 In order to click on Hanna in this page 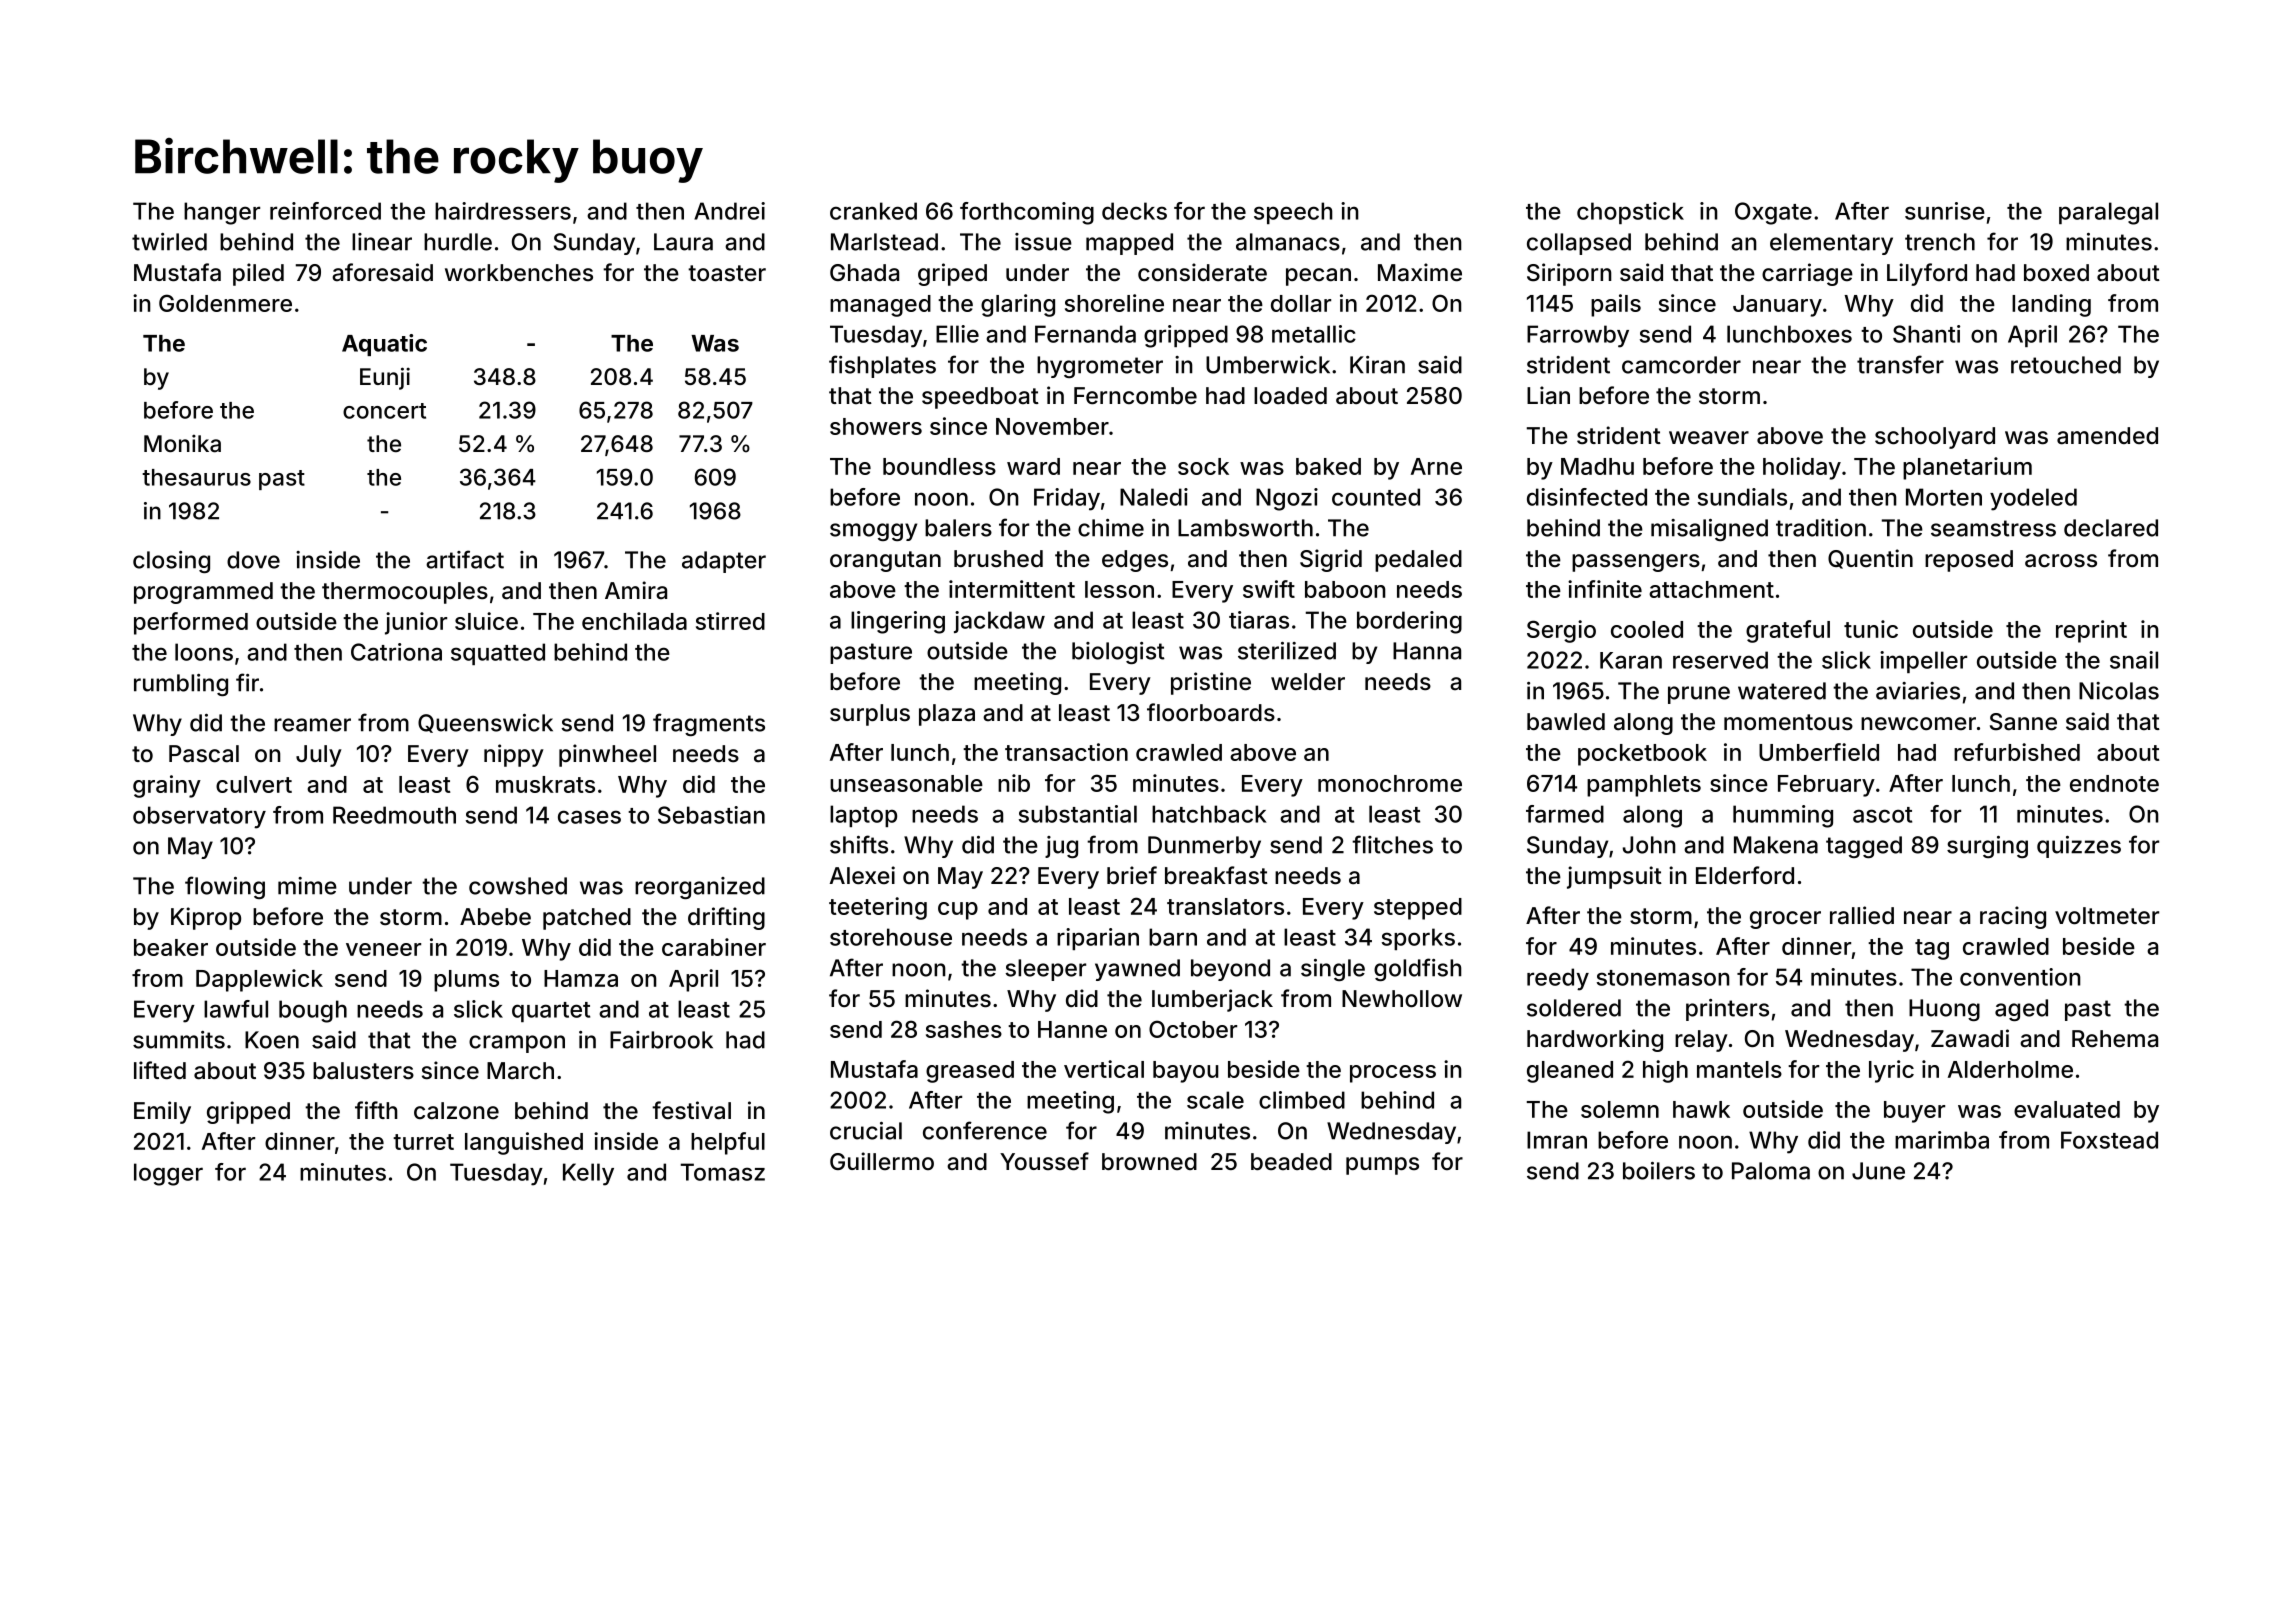, I will do `click(1427, 651)`.
